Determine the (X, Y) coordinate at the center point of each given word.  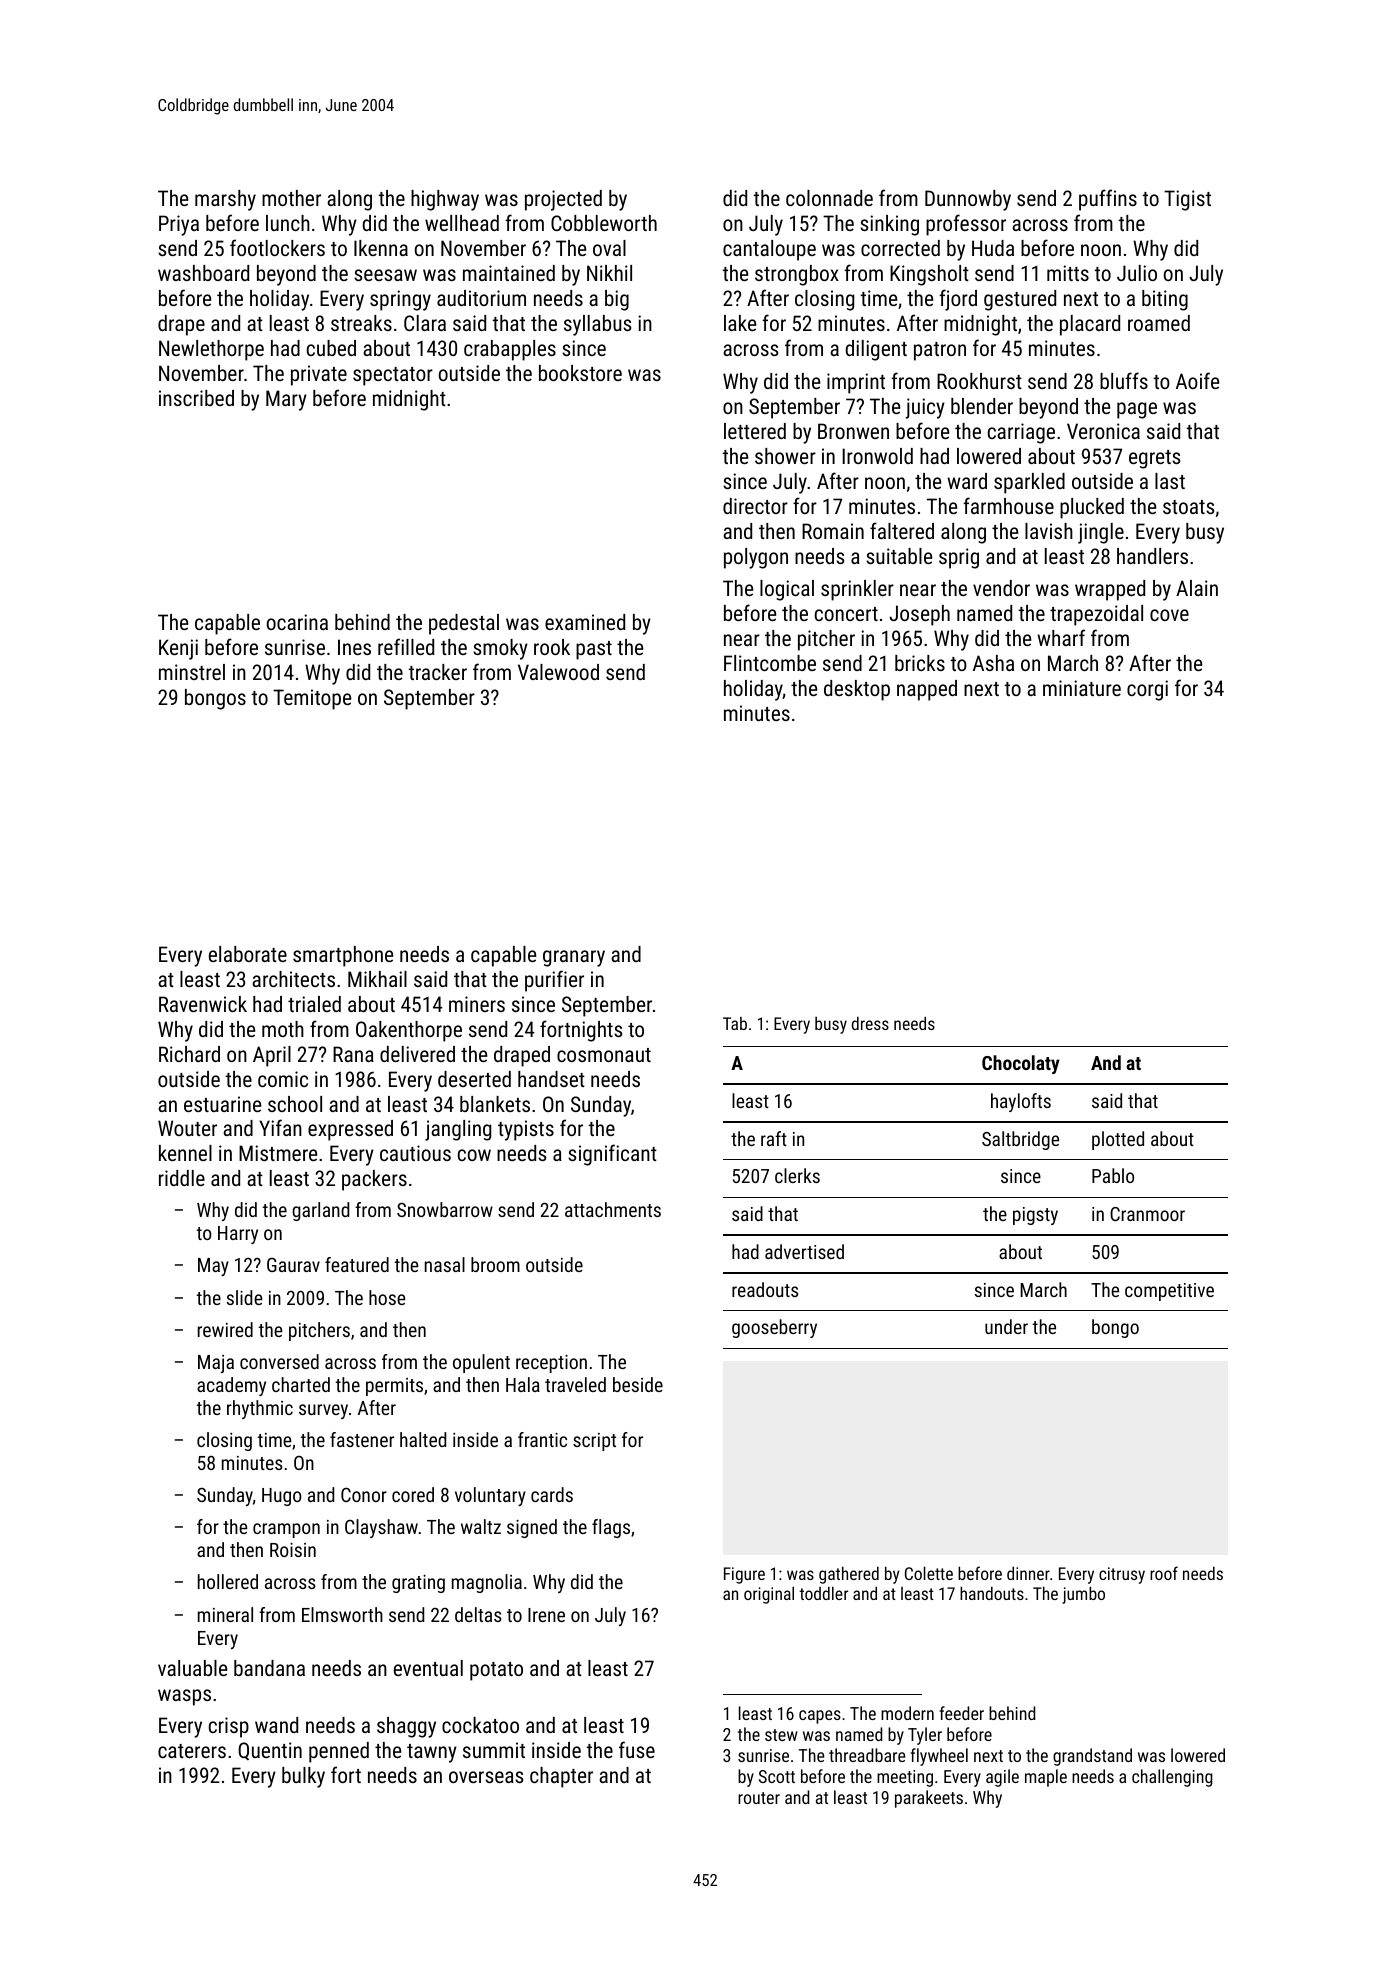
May (213, 1267)
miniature (1082, 688)
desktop (857, 690)
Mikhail (377, 979)
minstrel (192, 672)
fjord (958, 300)
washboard (203, 273)
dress (870, 1023)
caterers (192, 1751)
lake (740, 323)
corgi (1147, 690)
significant (612, 1155)
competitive (1169, 1292)
